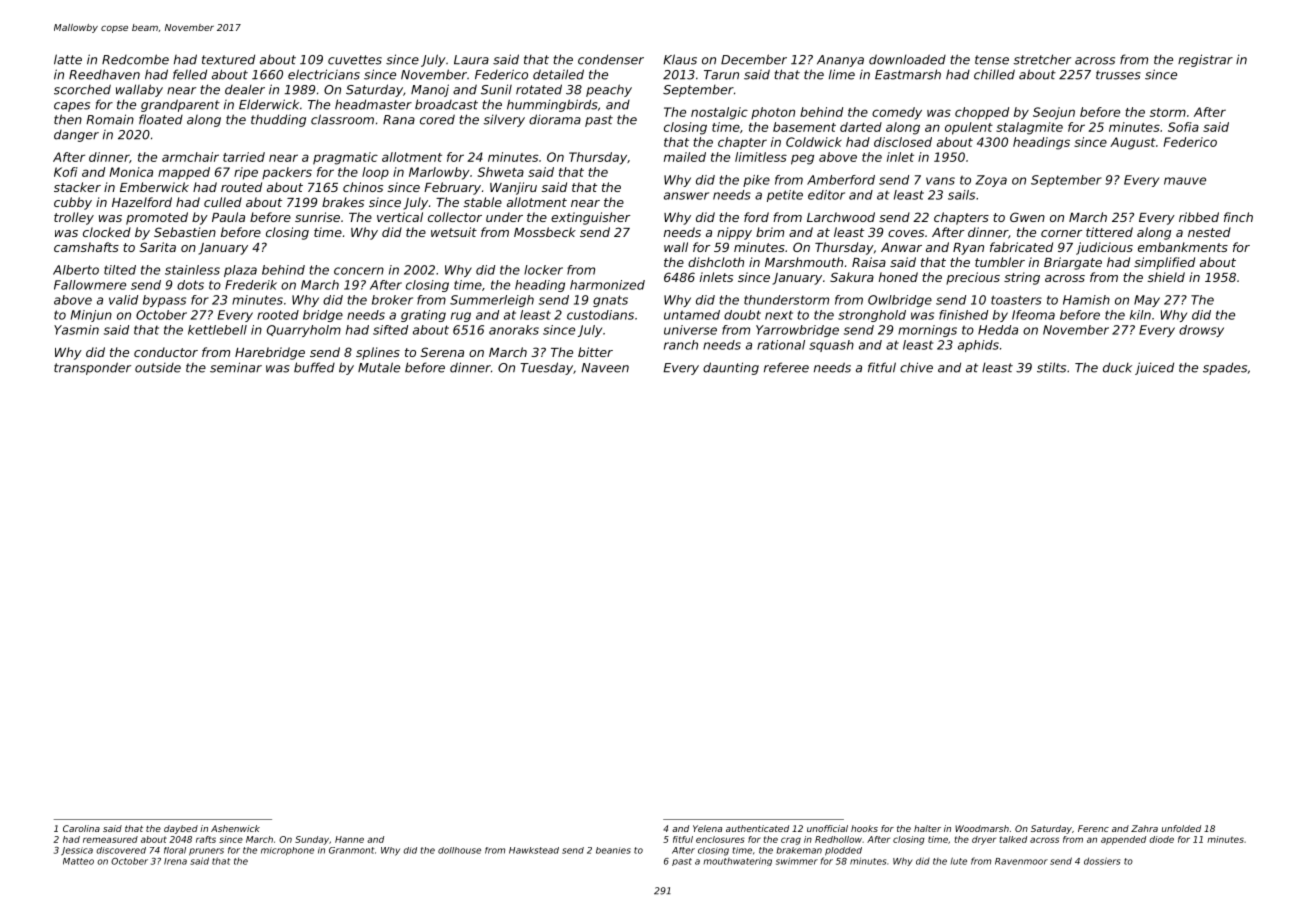  Describe the element at coordinates (235, 828) in the document. I see `Ashenwick` at that location.
